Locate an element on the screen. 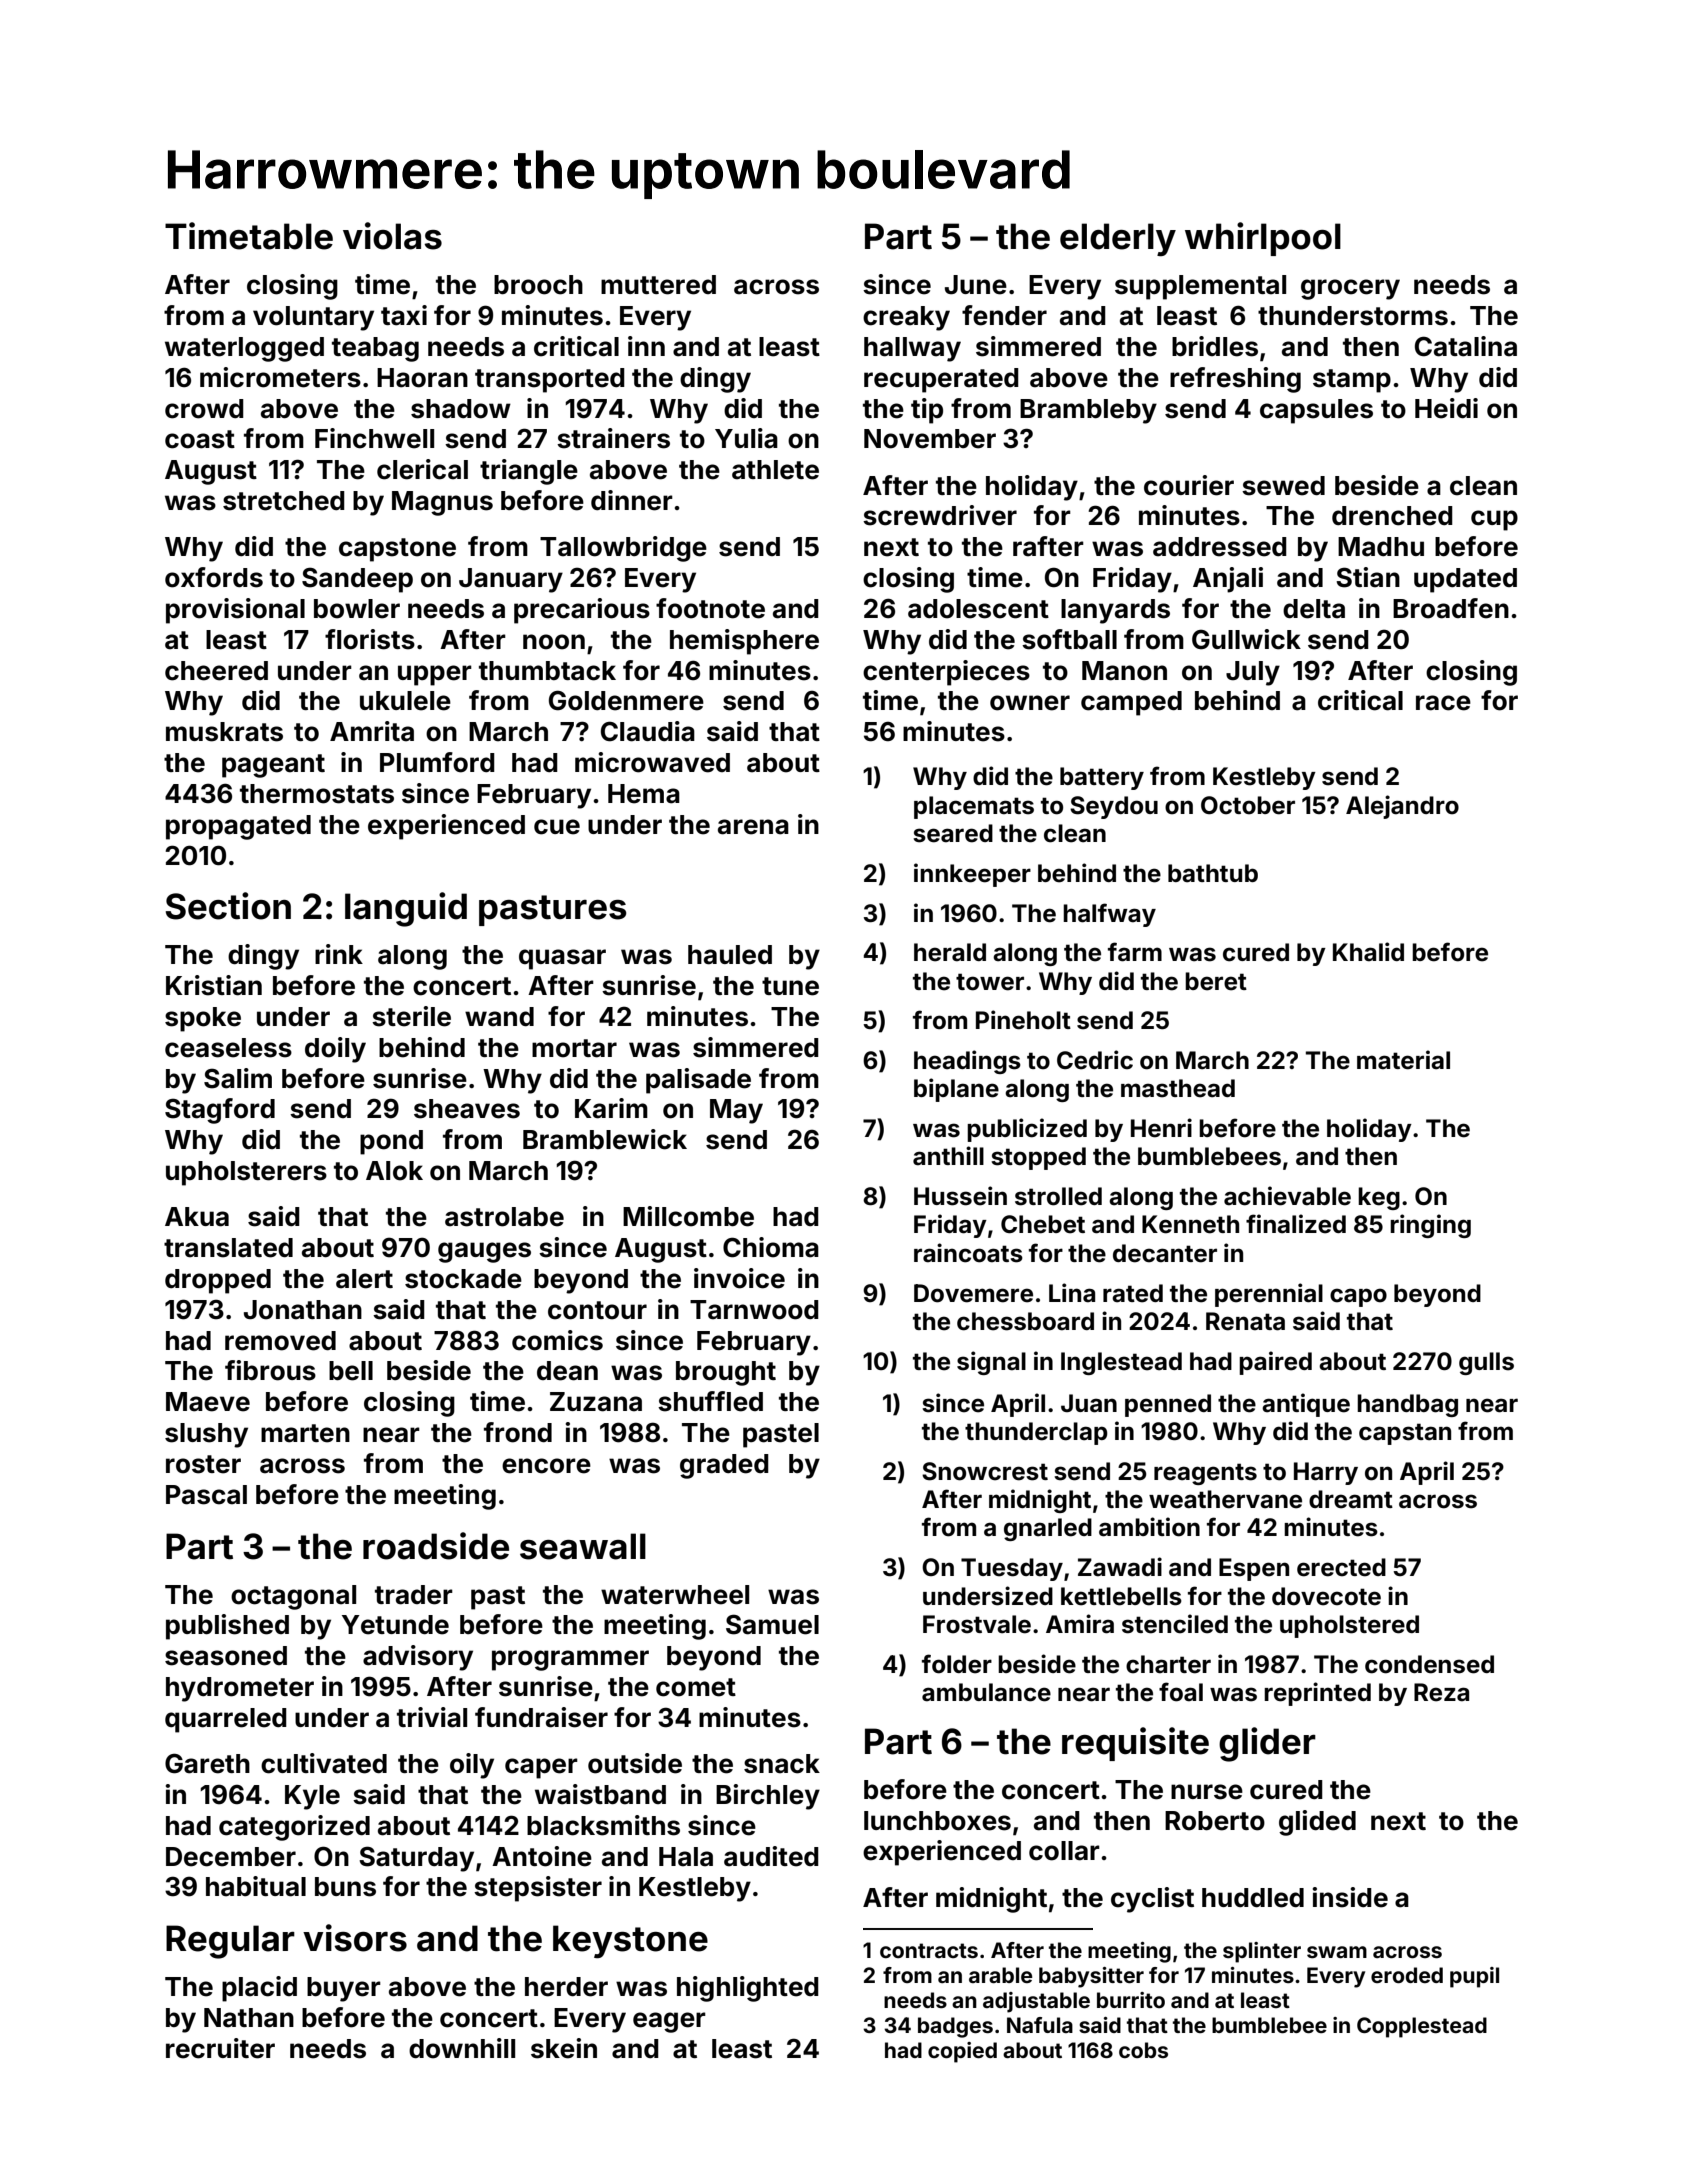 This screenshot has height=2178, width=1683. signal is located at coordinates (991, 1363).
